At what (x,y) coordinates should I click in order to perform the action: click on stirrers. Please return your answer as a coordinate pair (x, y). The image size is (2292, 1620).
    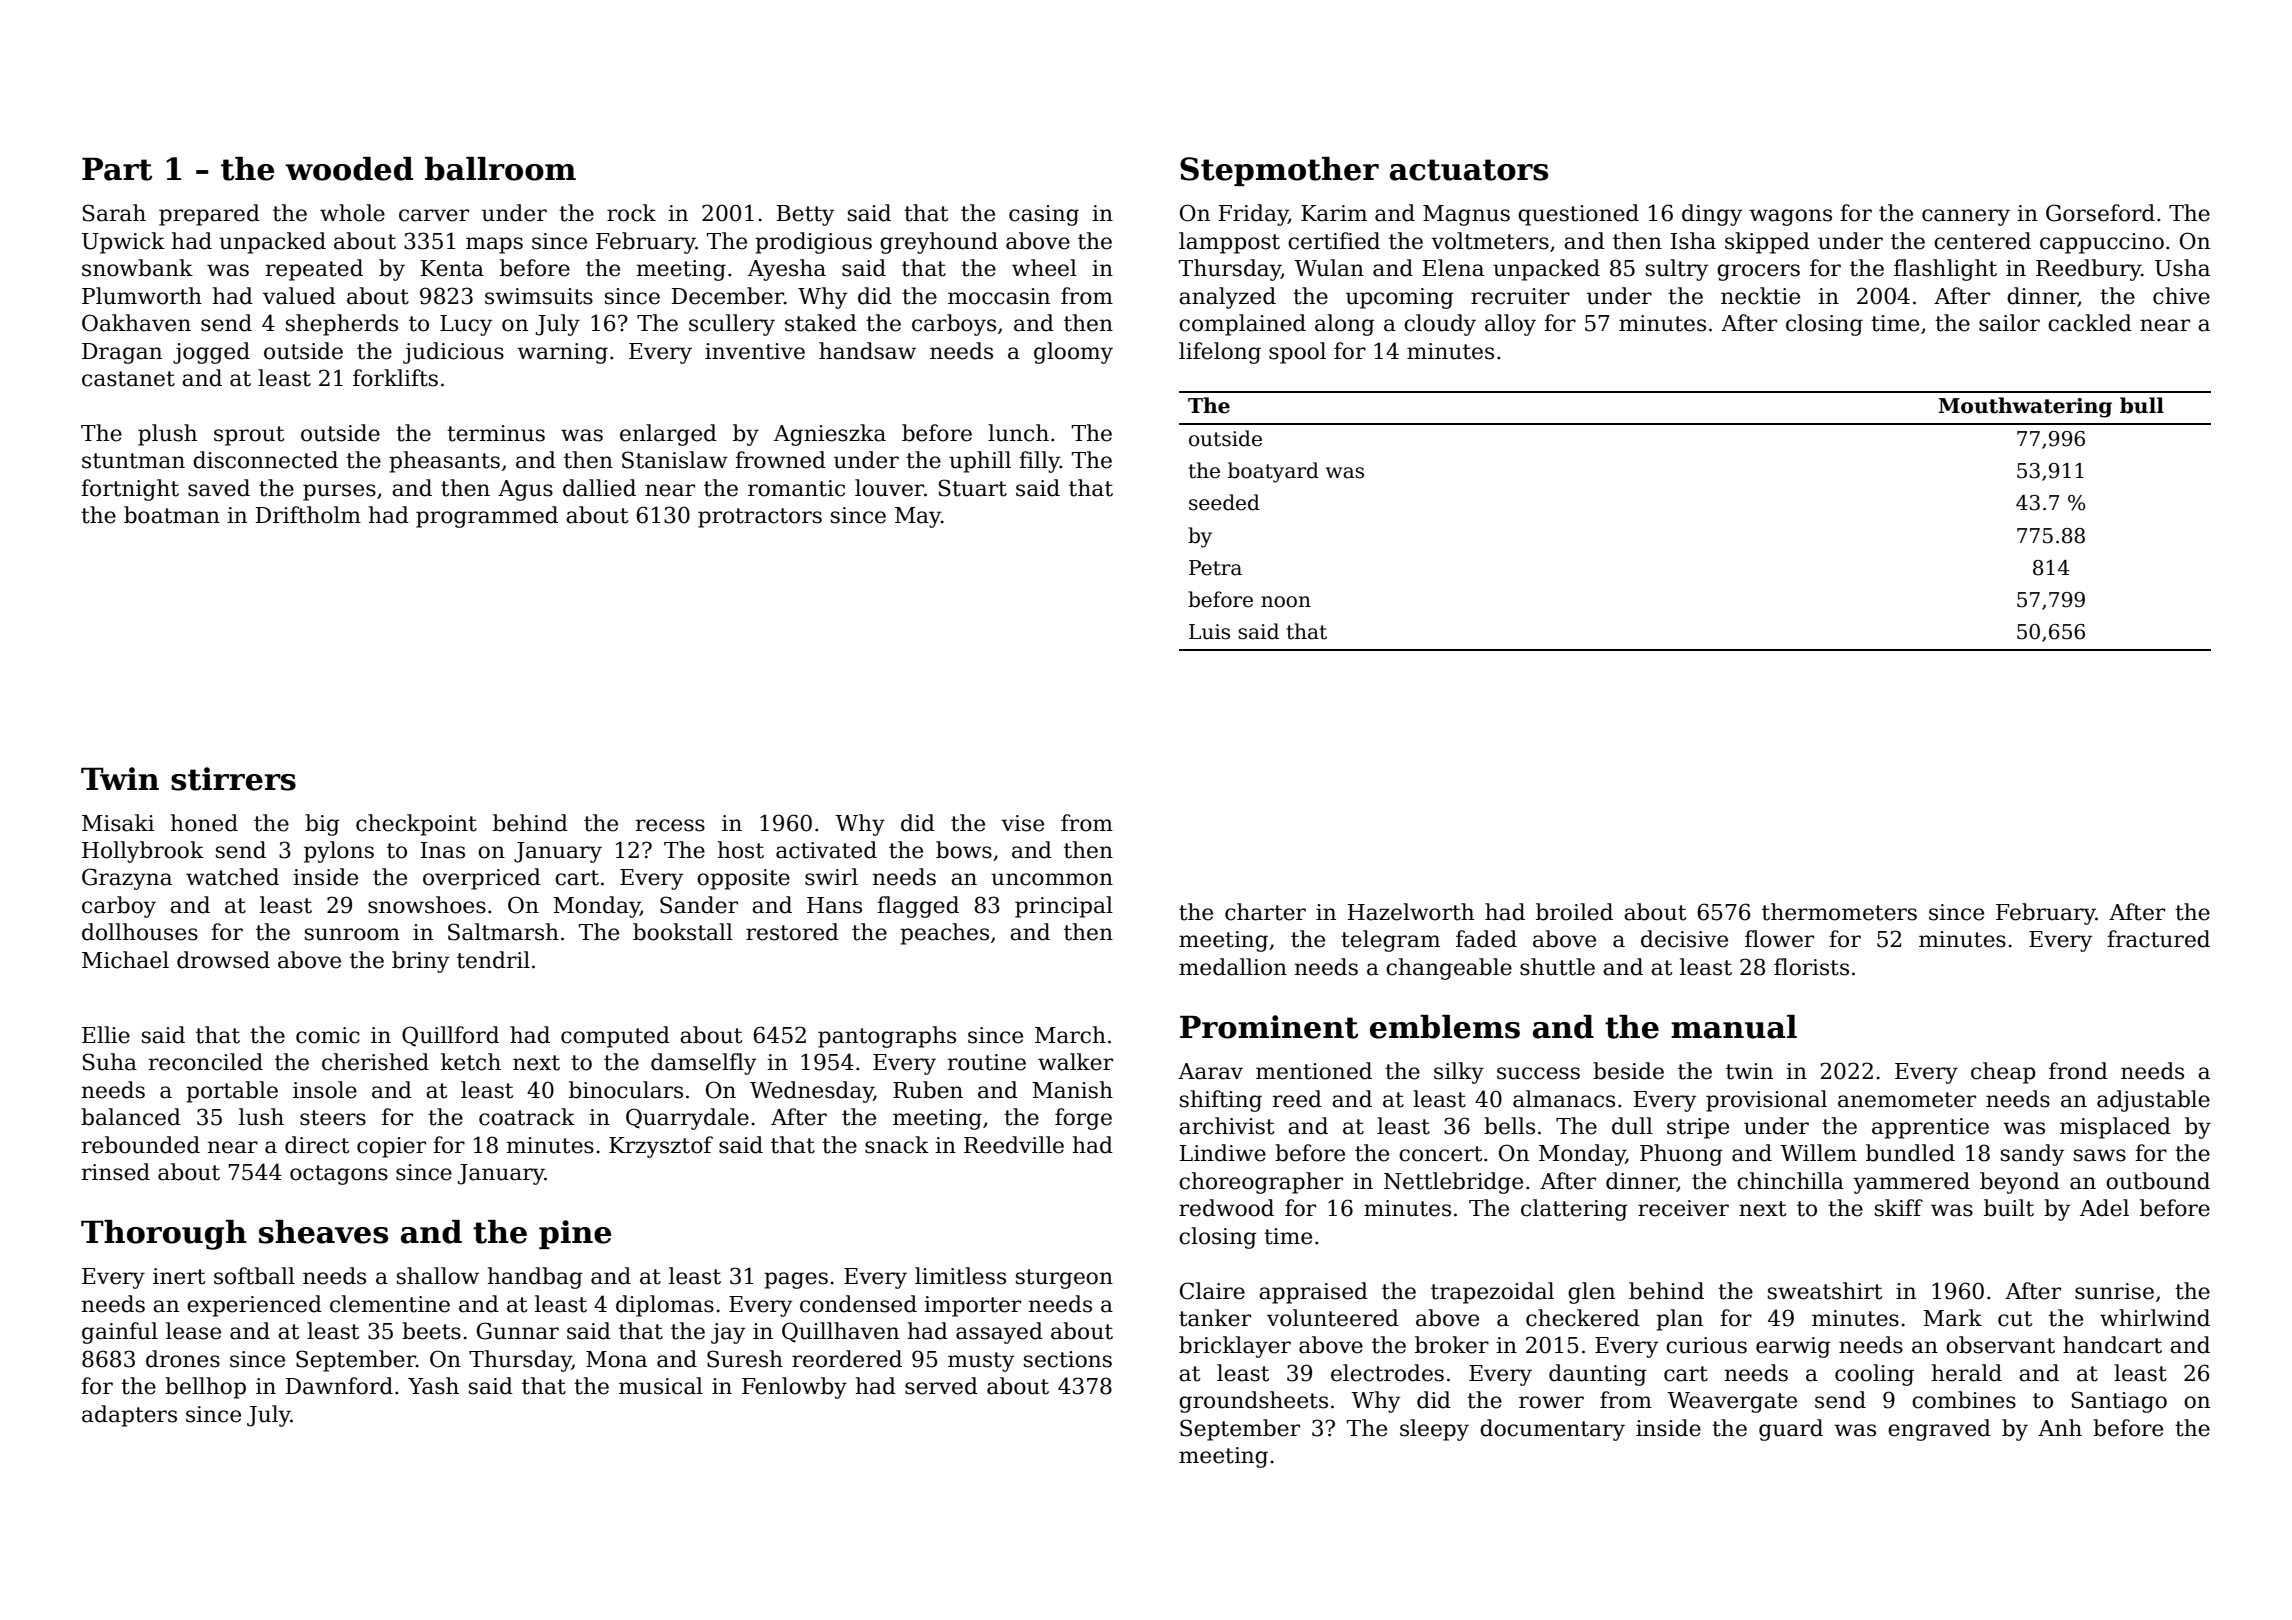
    Looking at the image, I should click on (233, 779).
